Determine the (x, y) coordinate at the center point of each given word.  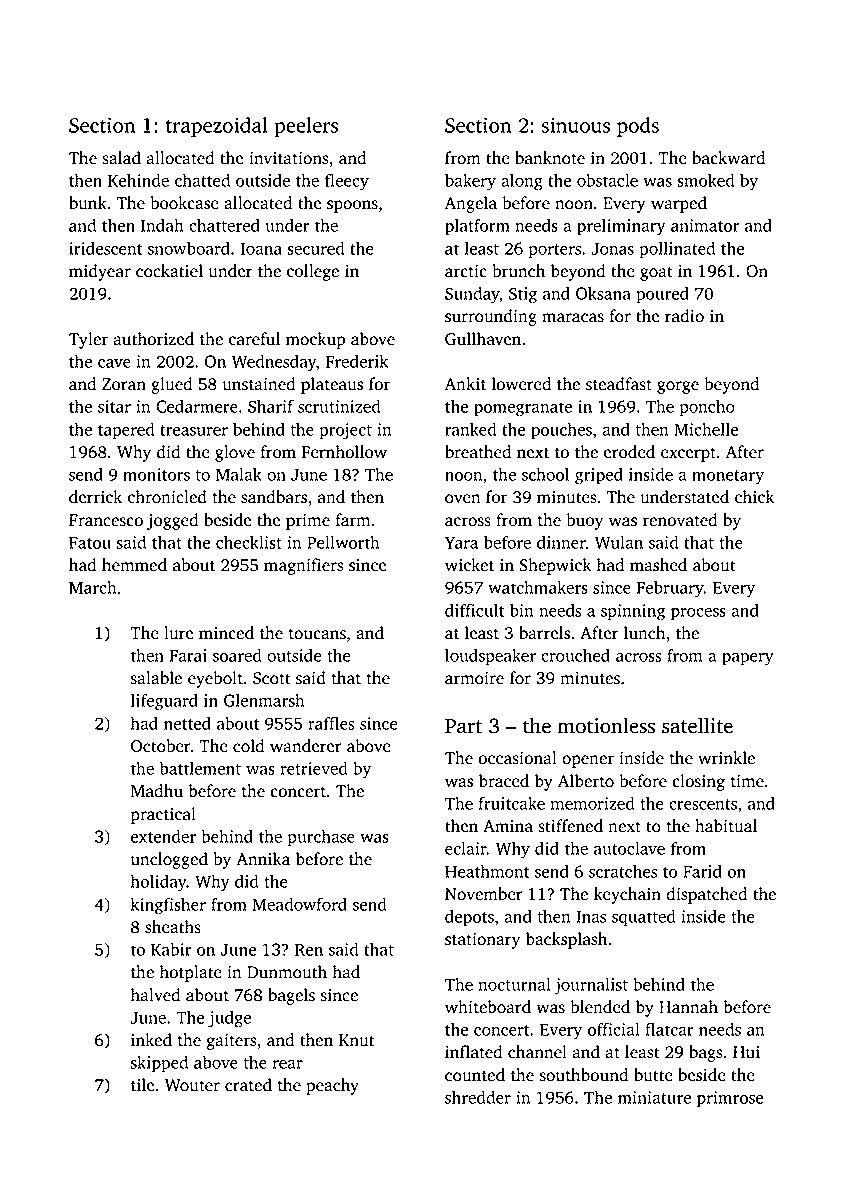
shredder (478, 1097)
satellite (697, 725)
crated (248, 1085)
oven (463, 499)
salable (156, 678)
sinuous (576, 125)
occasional (517, 758)
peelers (306, 127)
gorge (678, 387)
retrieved (314, 768)
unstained (259, 384)
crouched (575, 655)
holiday (159, 883)
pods (638, 127)
